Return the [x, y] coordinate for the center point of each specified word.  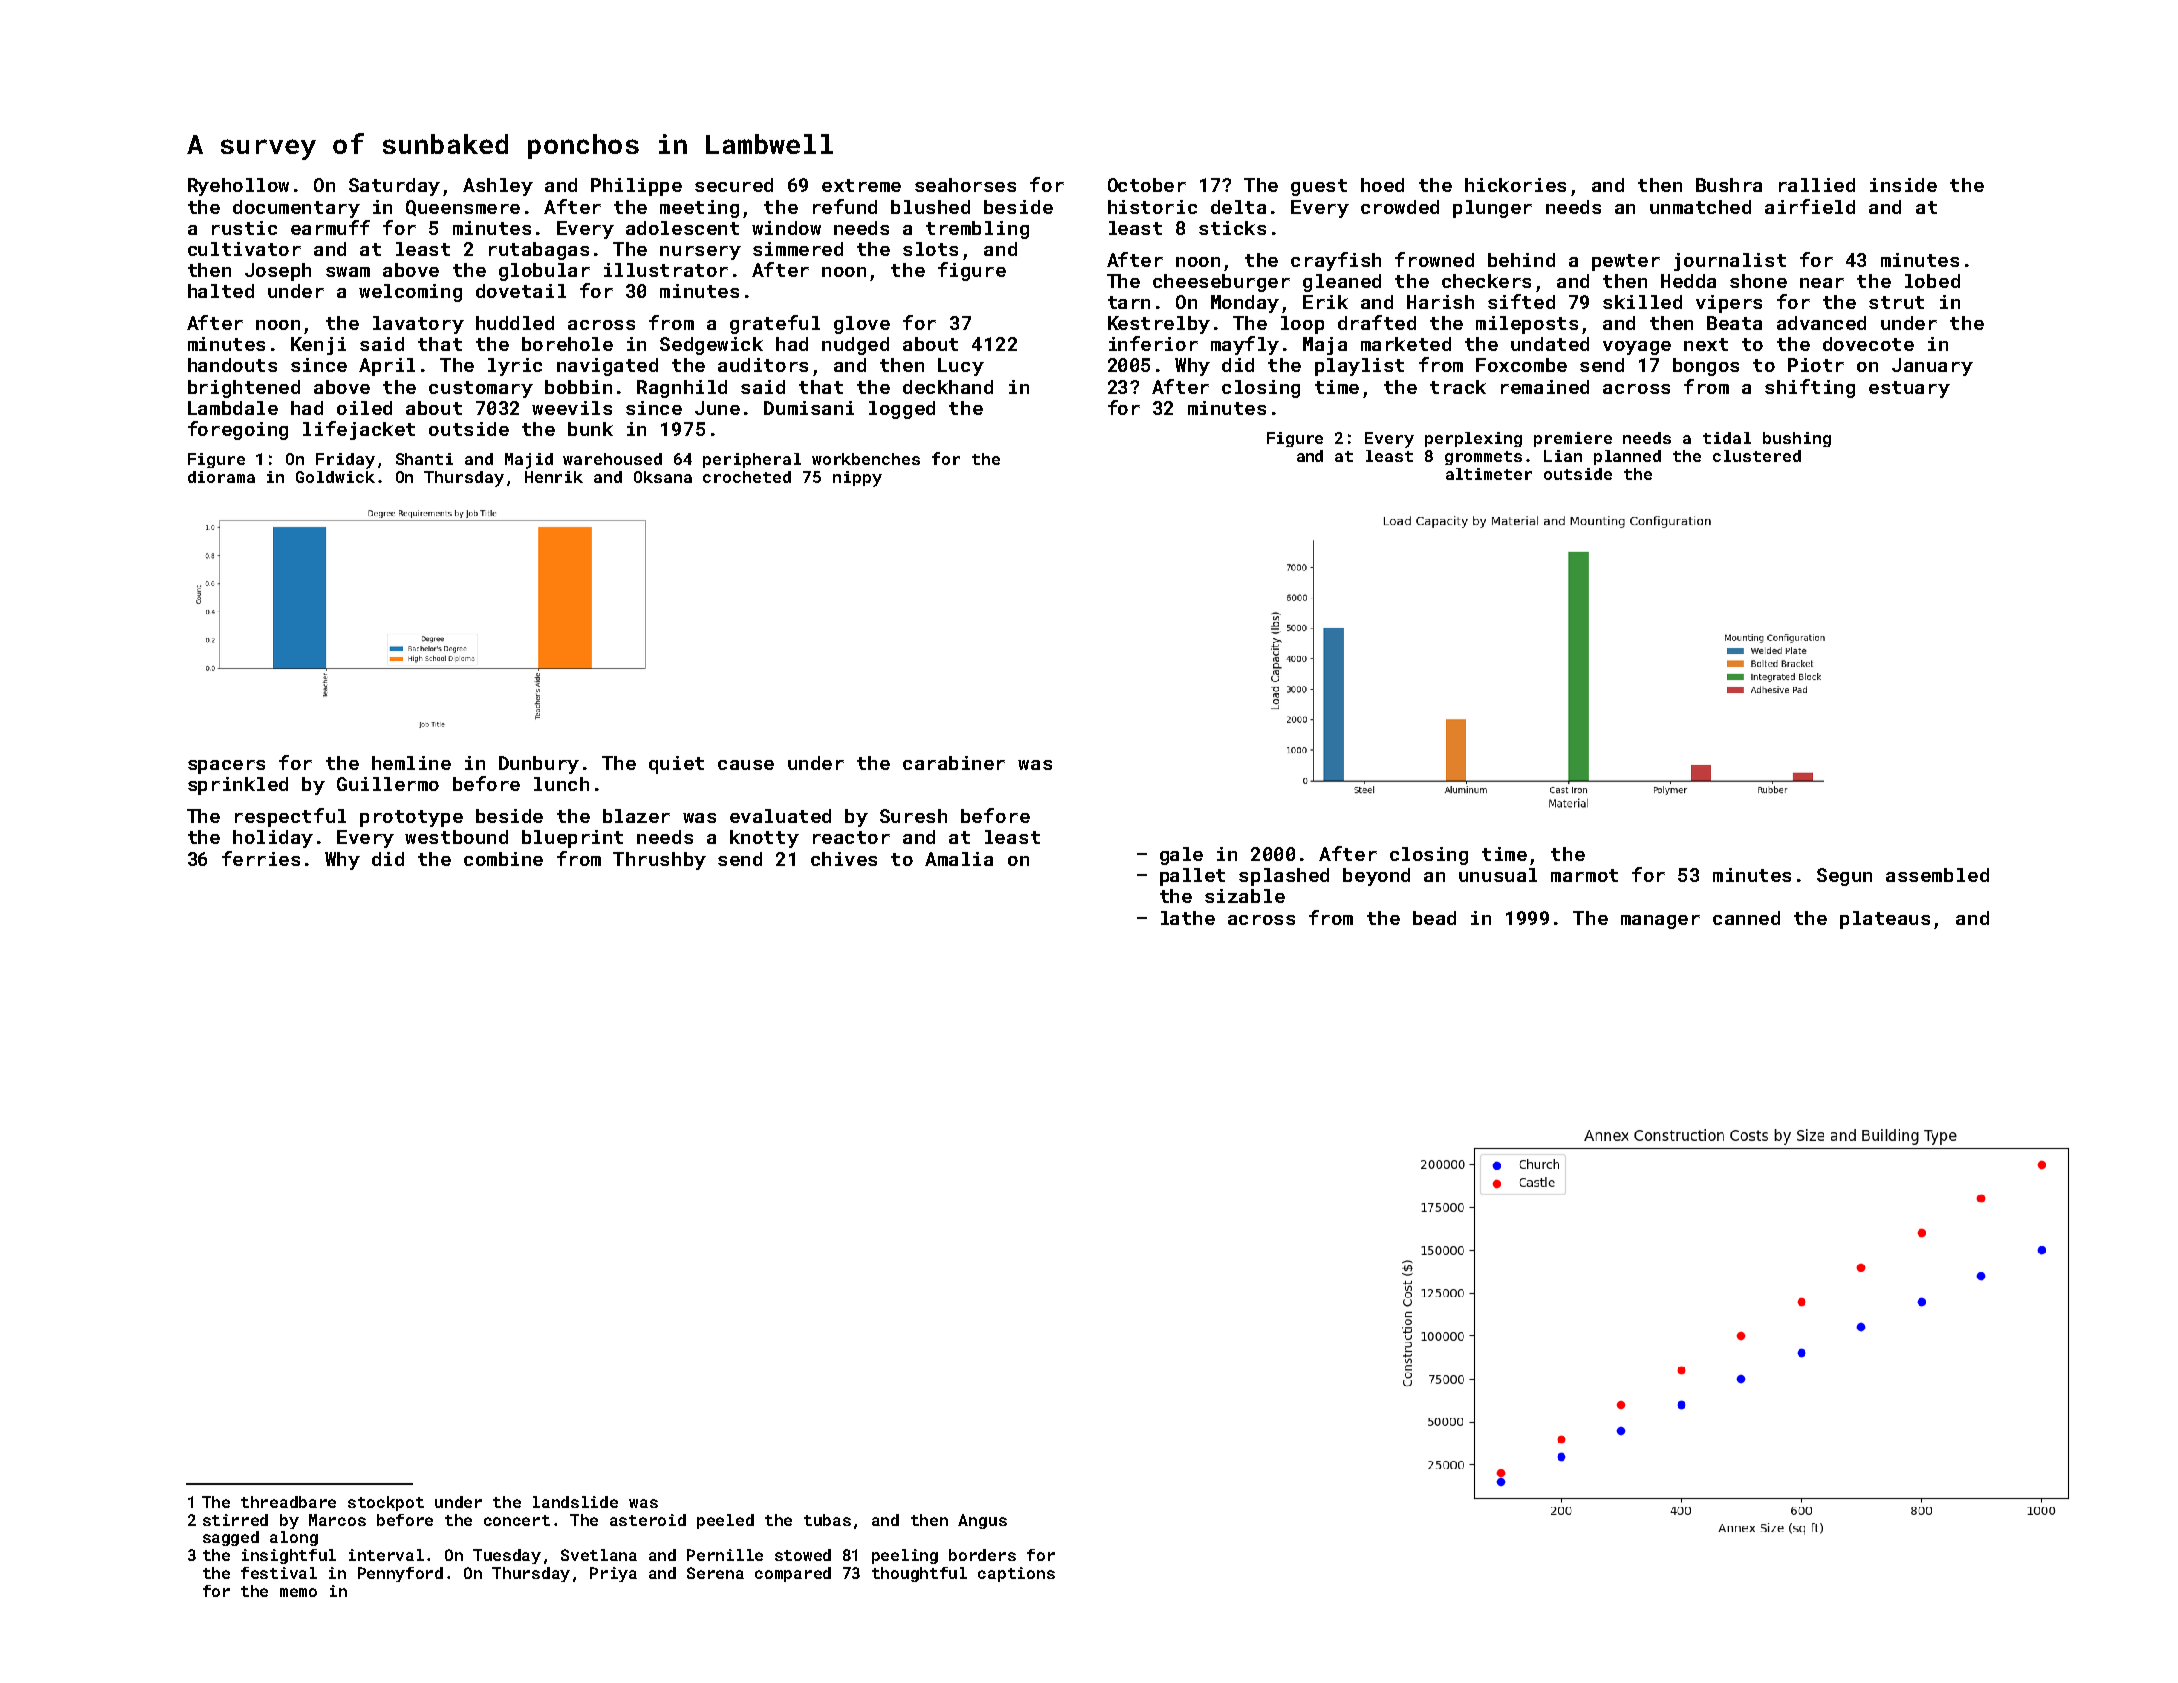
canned [1746, 918]
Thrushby [659, 861]
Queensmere [463, 208]
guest [1319, 187]
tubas [827, 1520]
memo [298, 1592]
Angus [982, 1521]
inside [1903, 185]
